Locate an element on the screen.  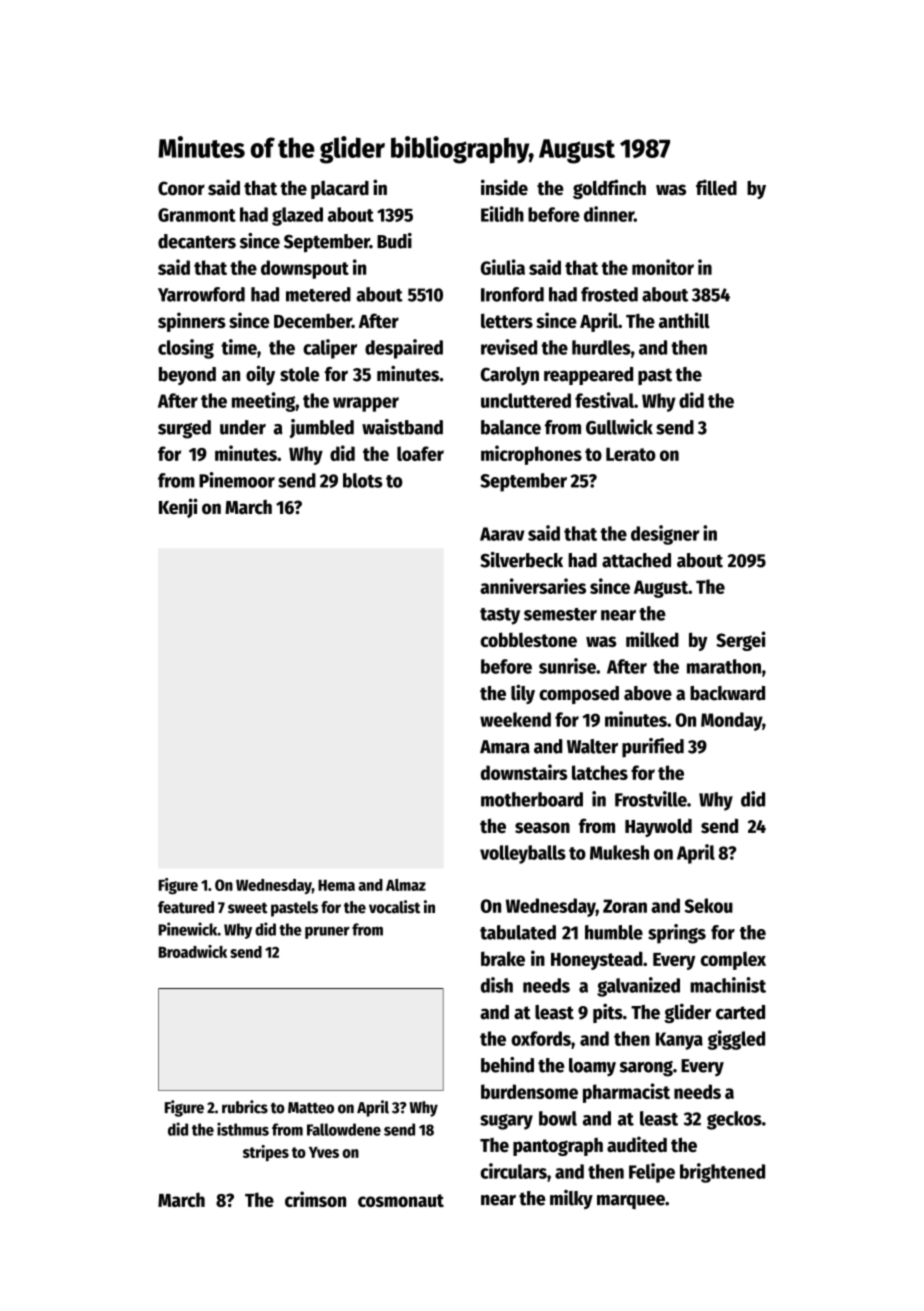
geckos is located at coordinates (734, 1120).
